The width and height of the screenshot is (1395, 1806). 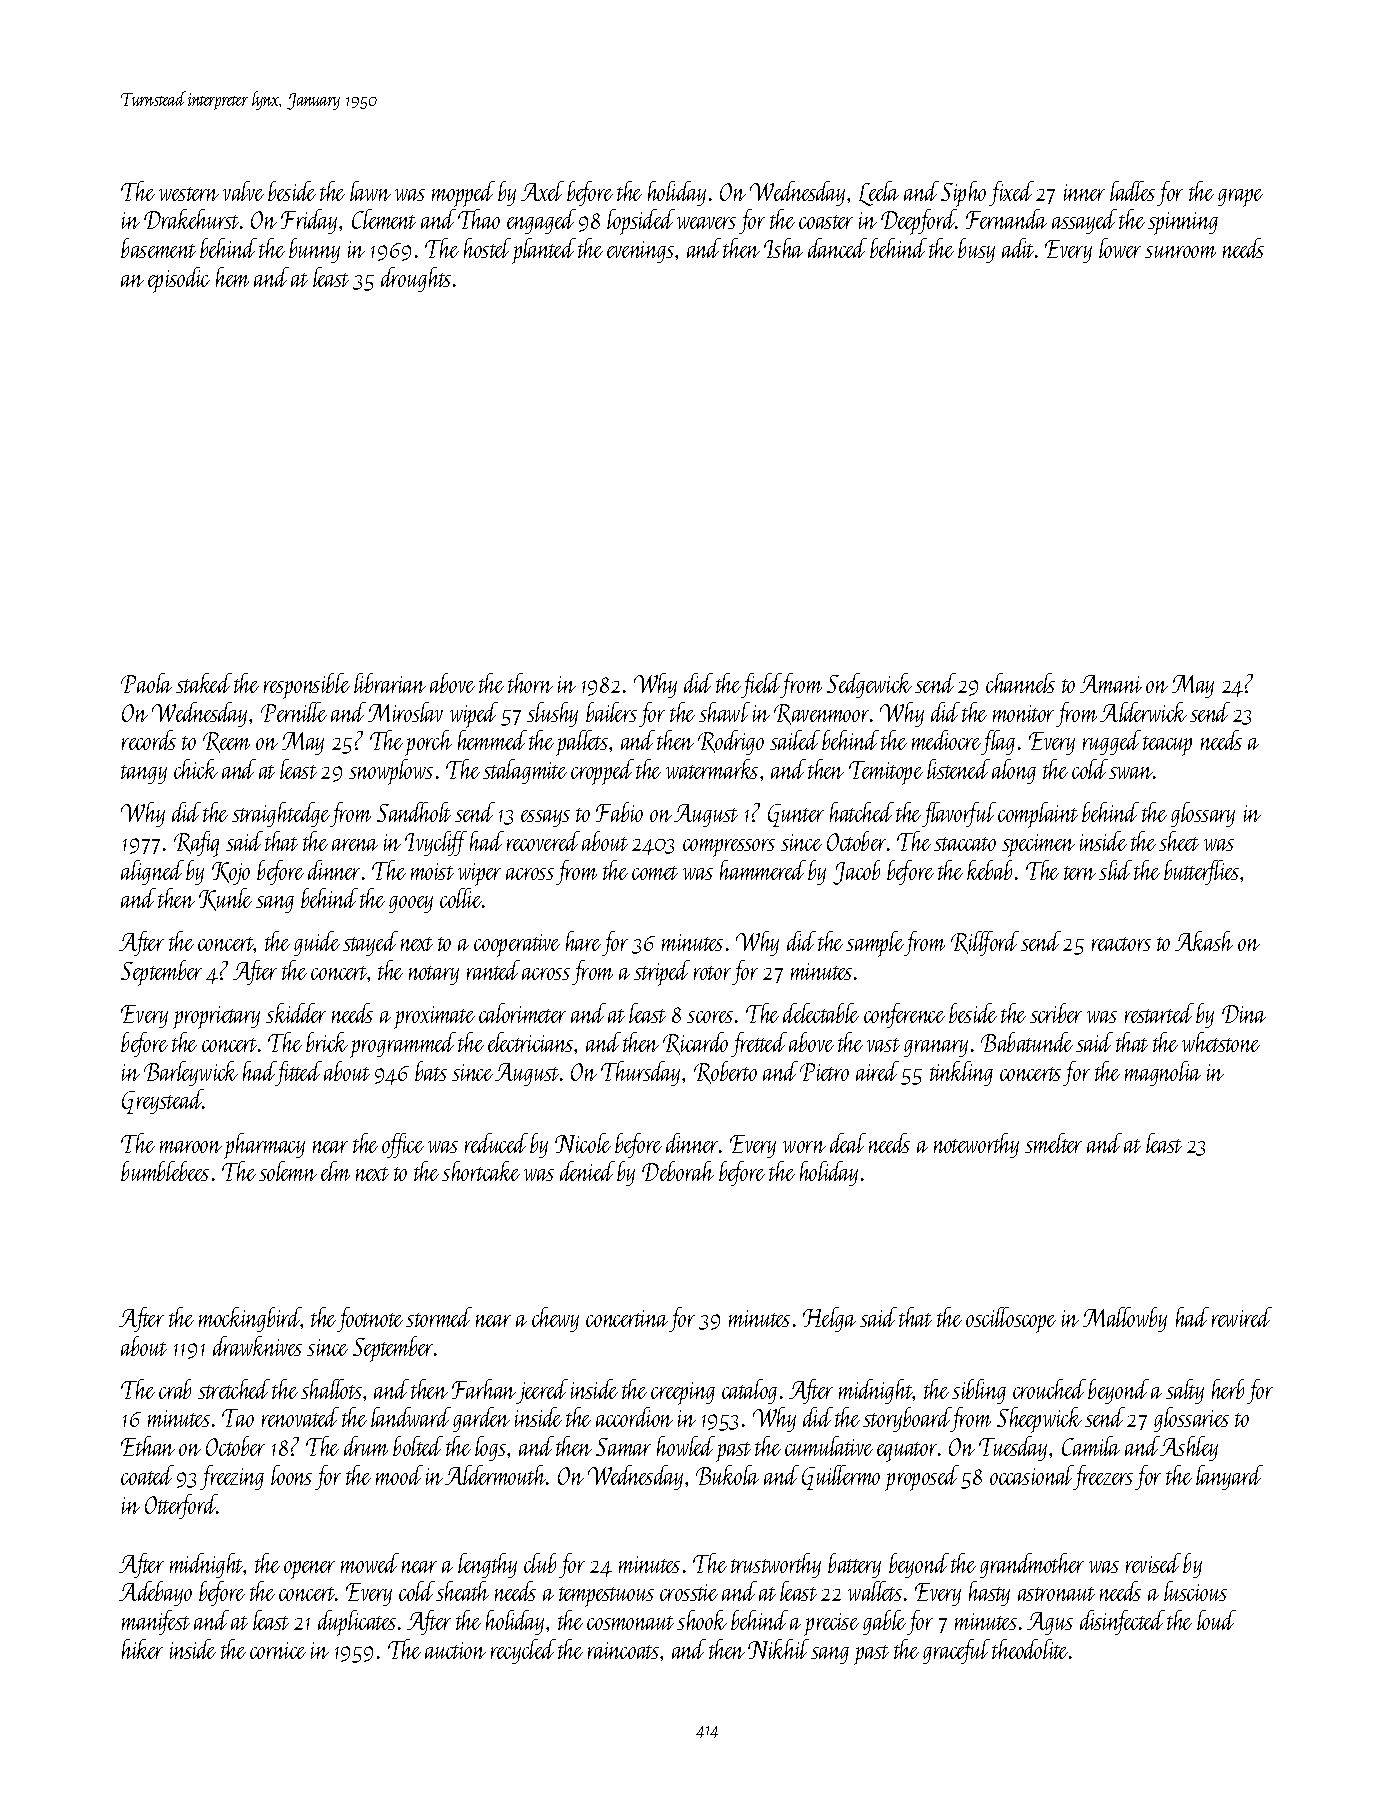 What do you see at coordinates (357, 1623) in the screenshot?
I see `duplicates` at bounding box center [357, 1623].
